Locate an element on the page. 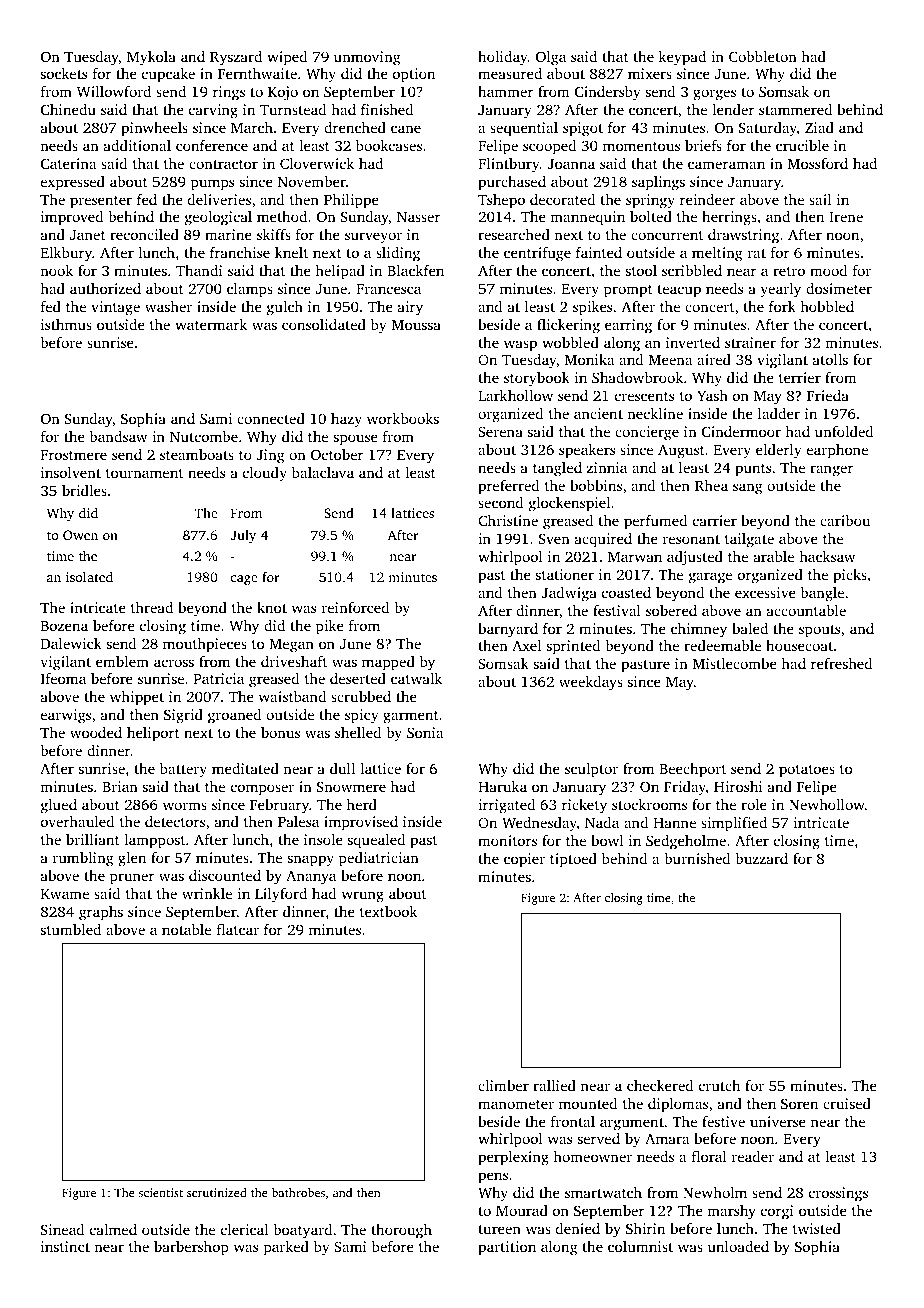 This image has width=924, height=1308. February is located at coordinates (279, 806).
